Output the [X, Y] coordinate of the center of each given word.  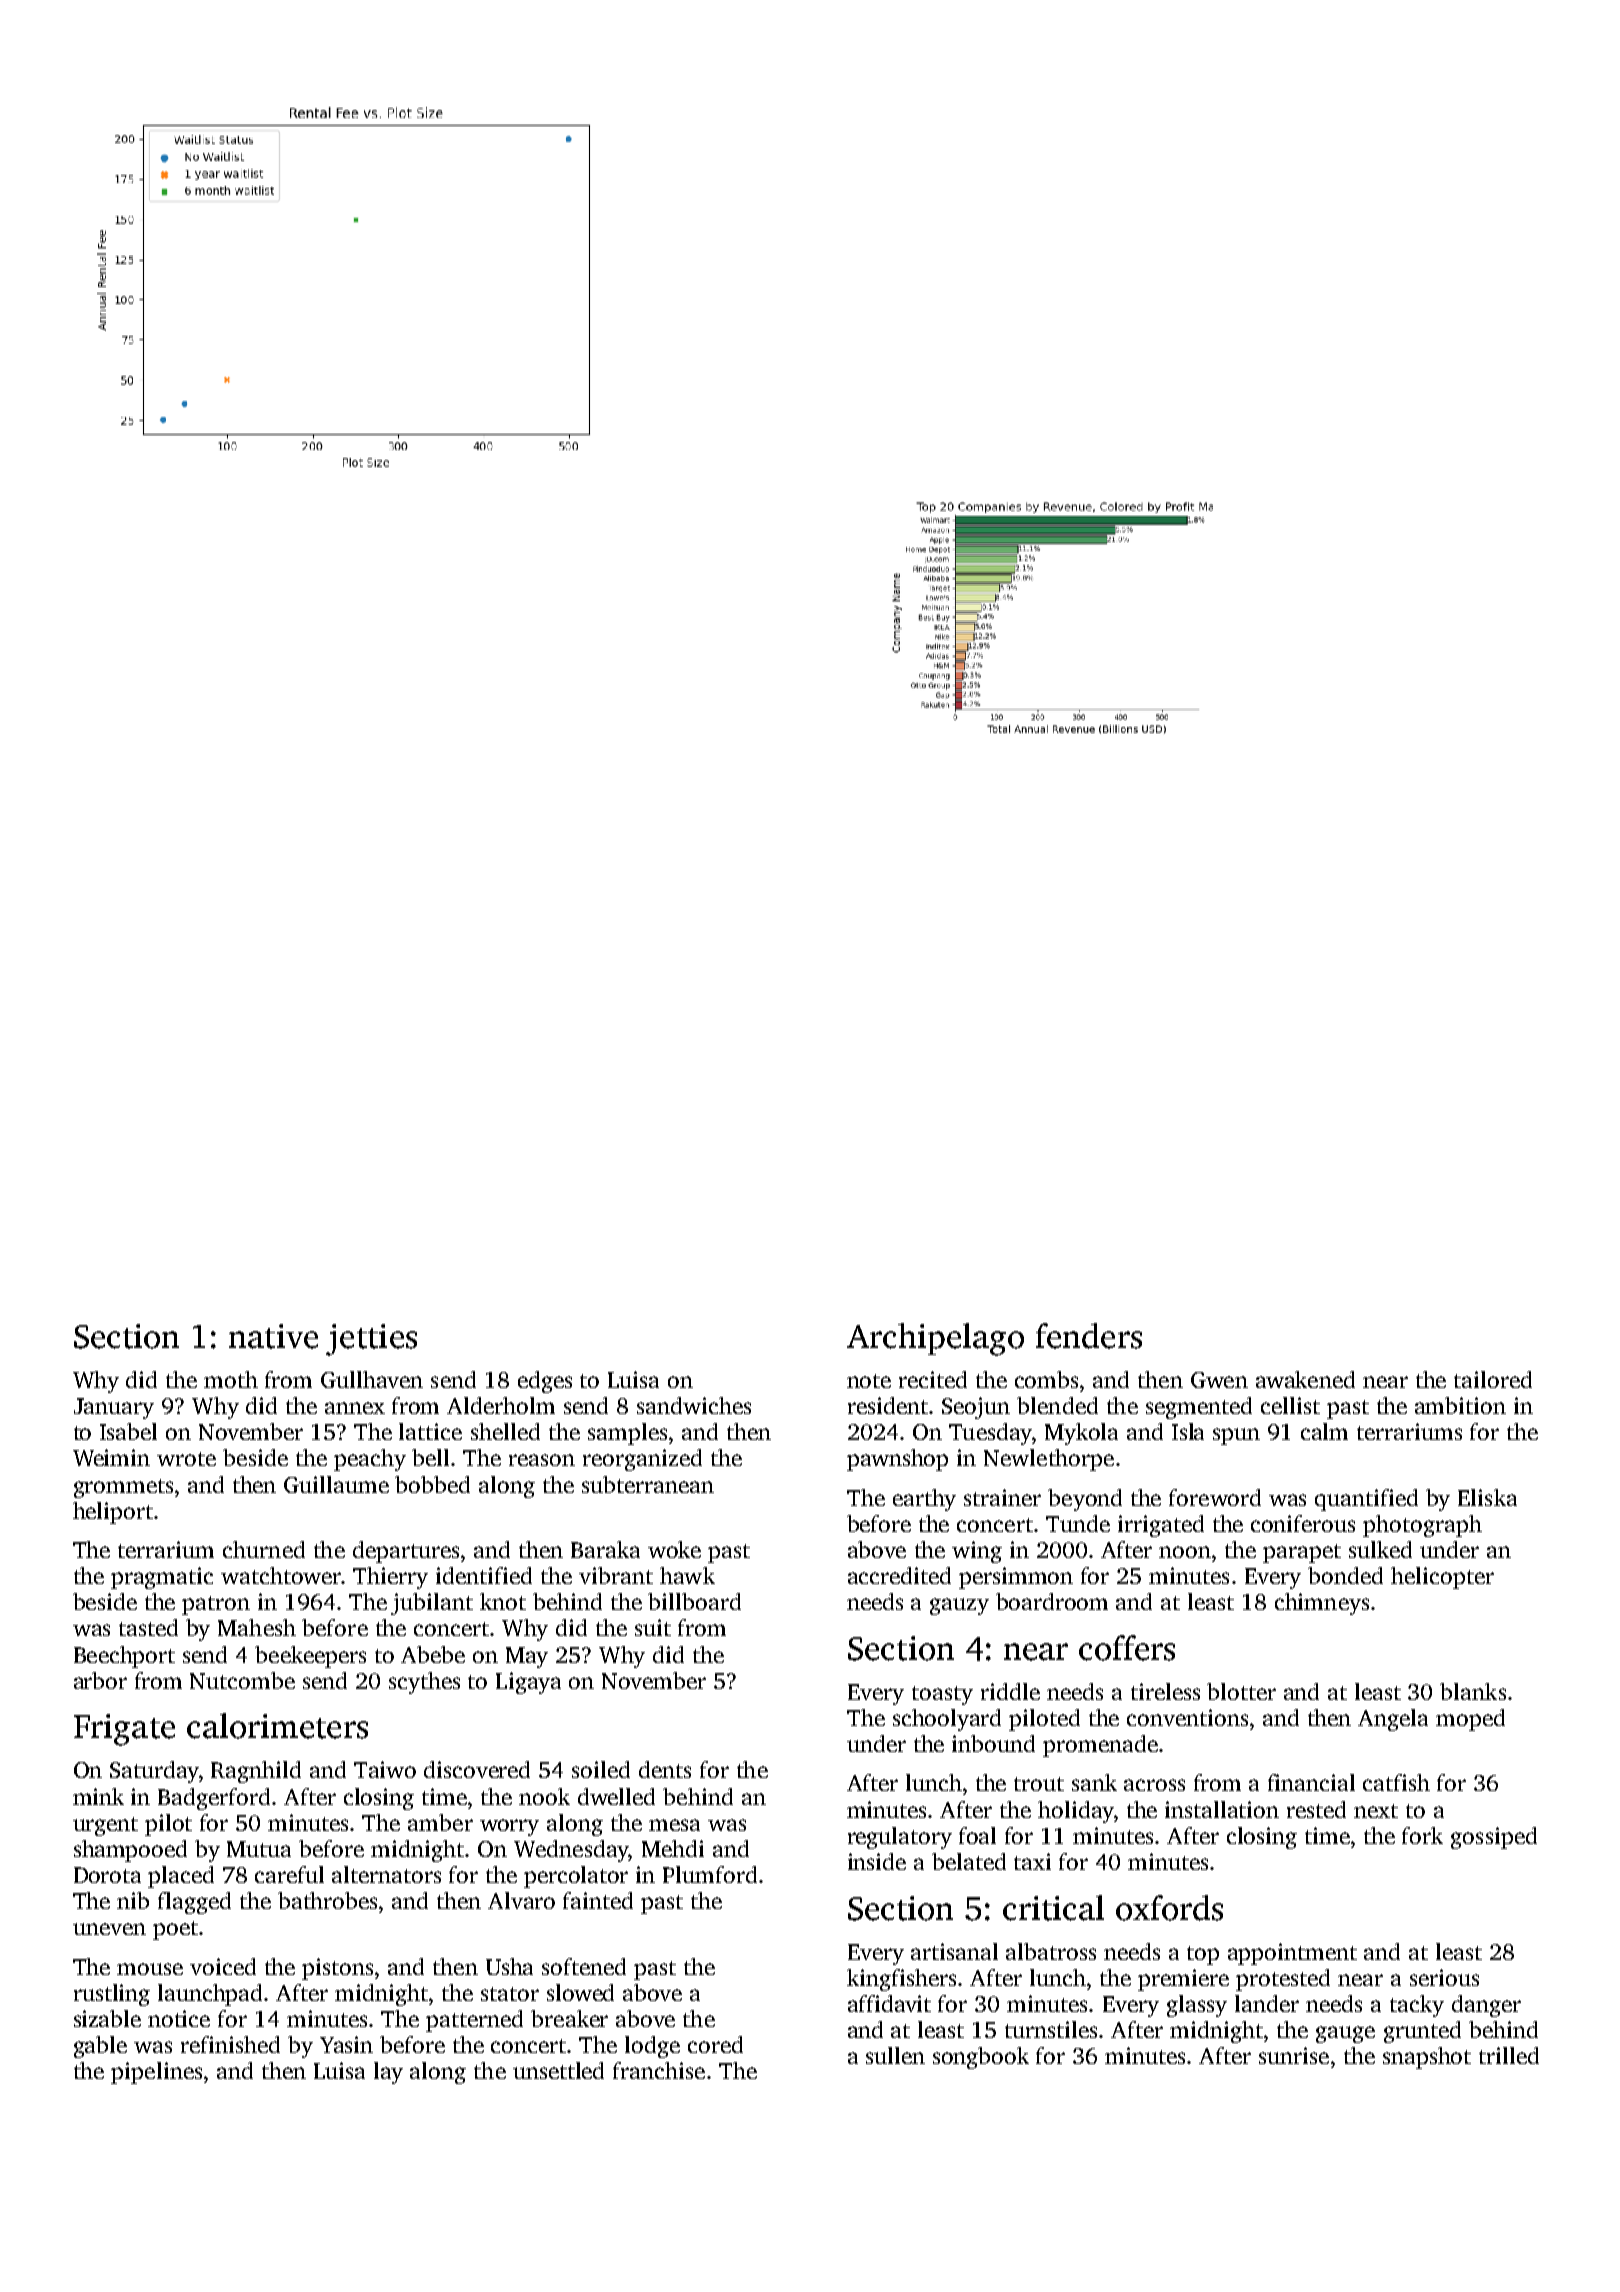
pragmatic [162, 1578]
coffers [1127, 1648]
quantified [1366, 1500]
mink [98, 1796]
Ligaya [528, 1683]
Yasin [346, 2044]
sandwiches [694, 1405]
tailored [1493, 1379]
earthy [924, 1500]
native [273, 1336]
